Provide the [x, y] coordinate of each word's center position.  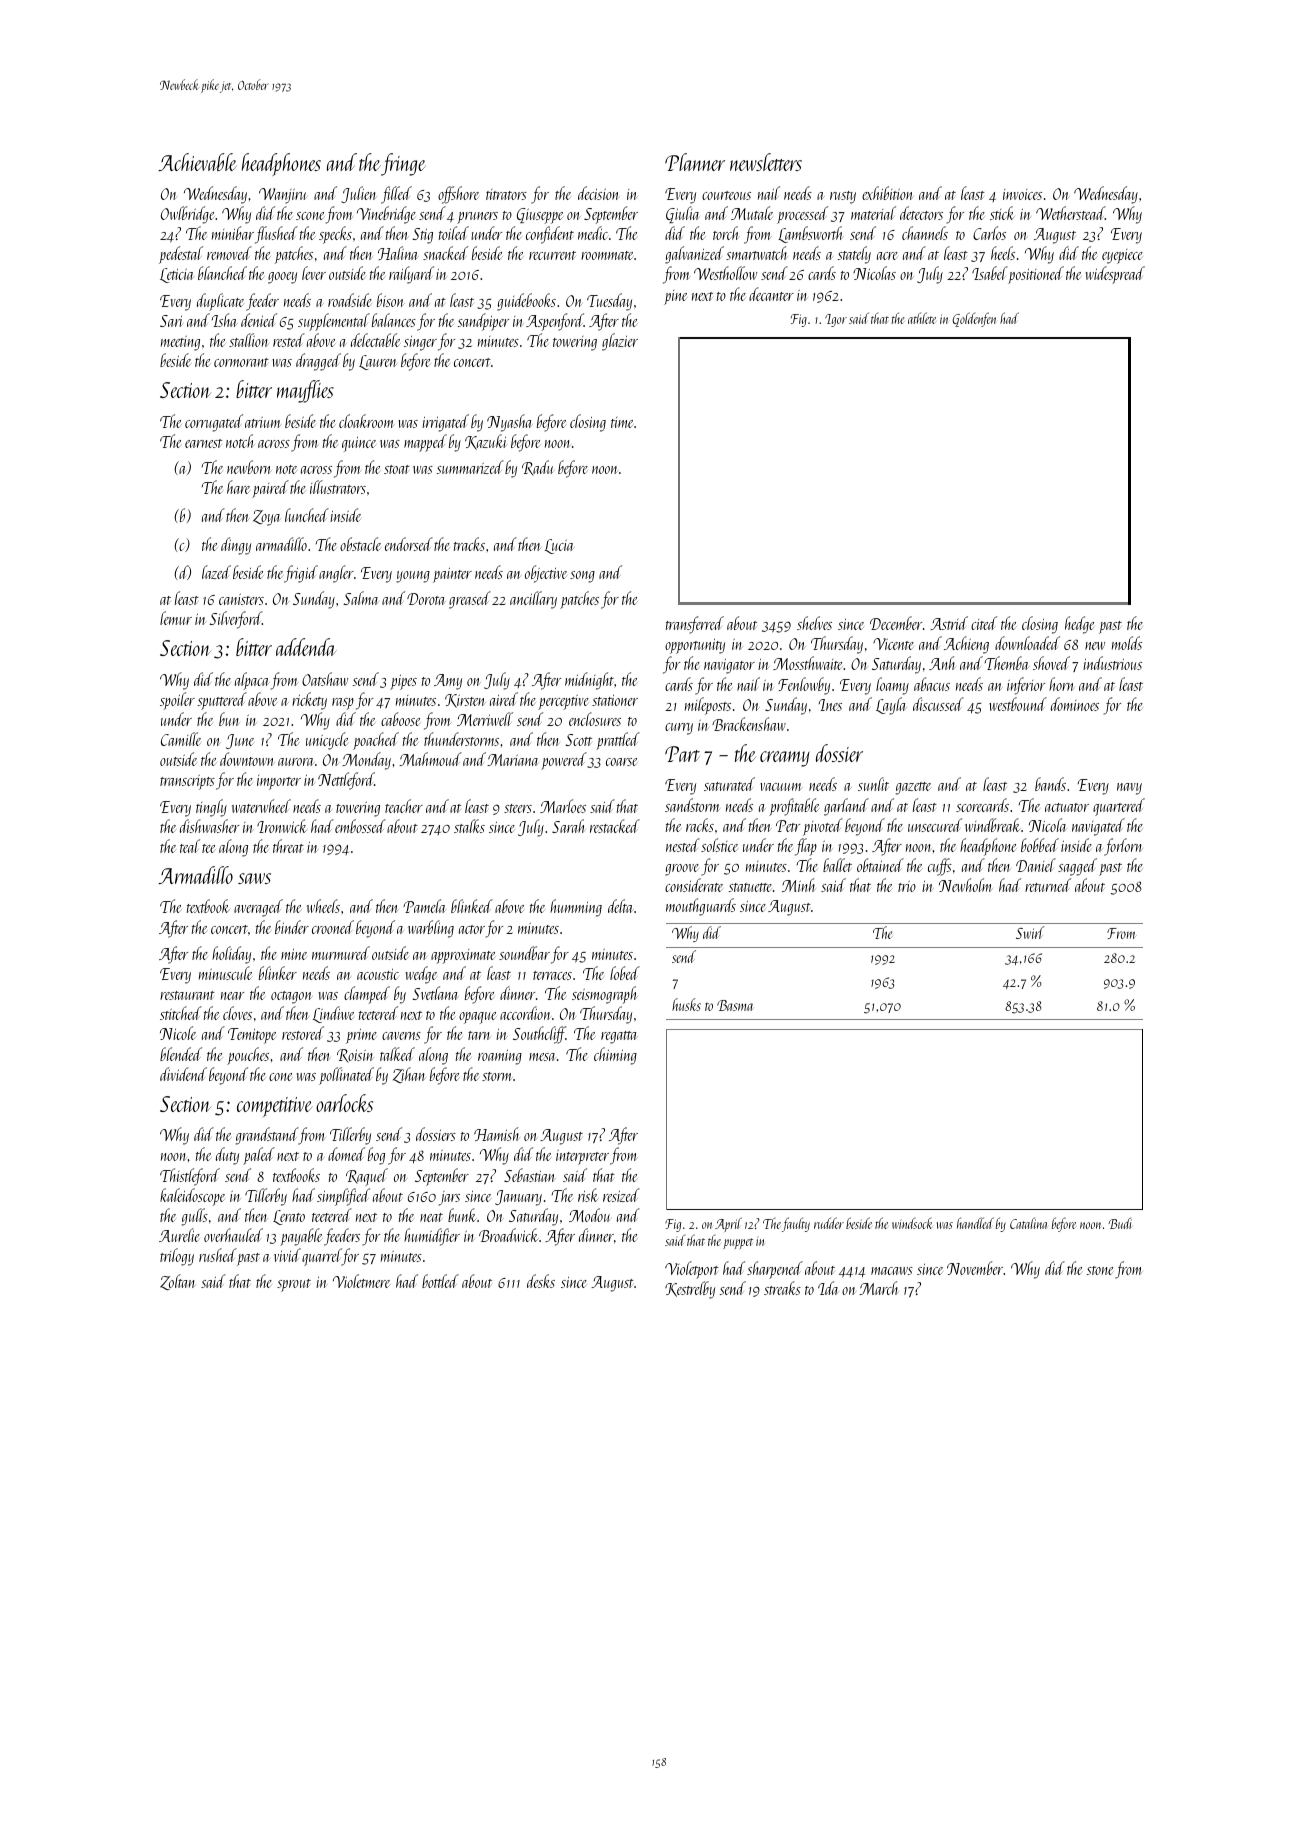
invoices [1022, 194]
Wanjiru [283, 196]
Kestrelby [690, 1290]
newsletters [766, 162]
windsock [912, 1223]
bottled [440, 1281]
